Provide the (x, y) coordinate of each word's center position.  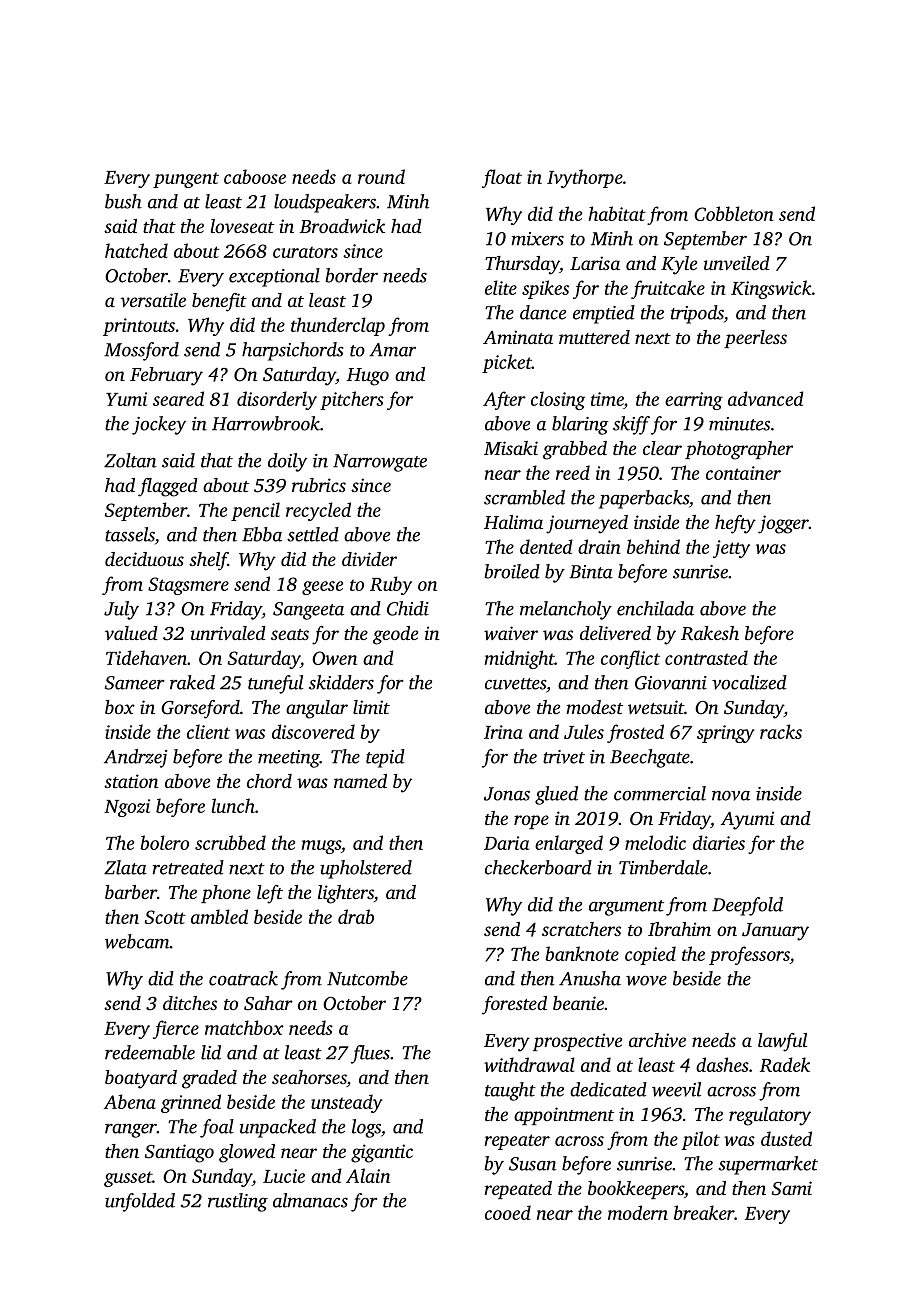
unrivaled (228, 633)
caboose (255, 176)
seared (178, 398)
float (502, 178)
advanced (766, 398)
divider (369, 559)
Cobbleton (734, 213)
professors (749, 955)
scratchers (581, 929)
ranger (131, 1130)
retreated (188, 867)
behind (653, 546)
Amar (392, 350)
